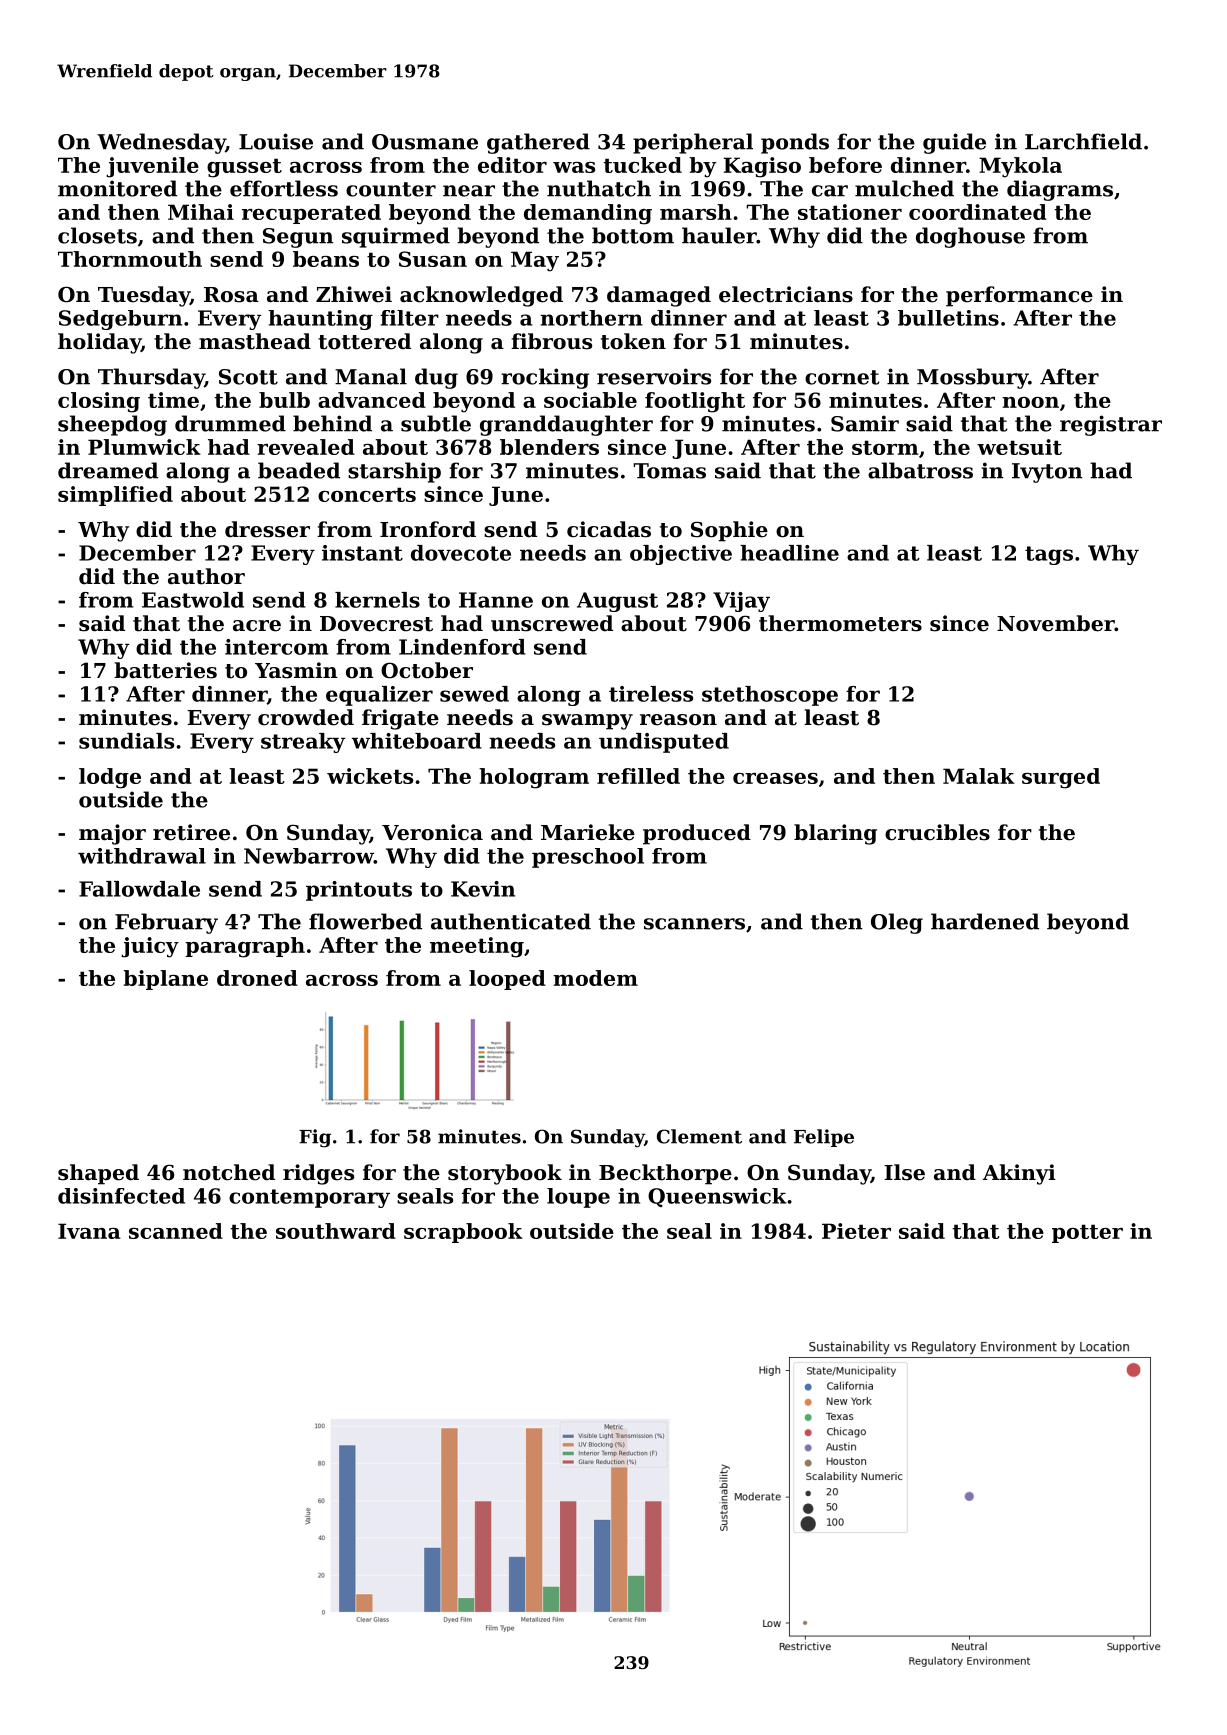 This screenshot has height=1735, width=1227. Describe the element at coordinates (152, 167) in the screenshot. I see `juvenile` at that location.
